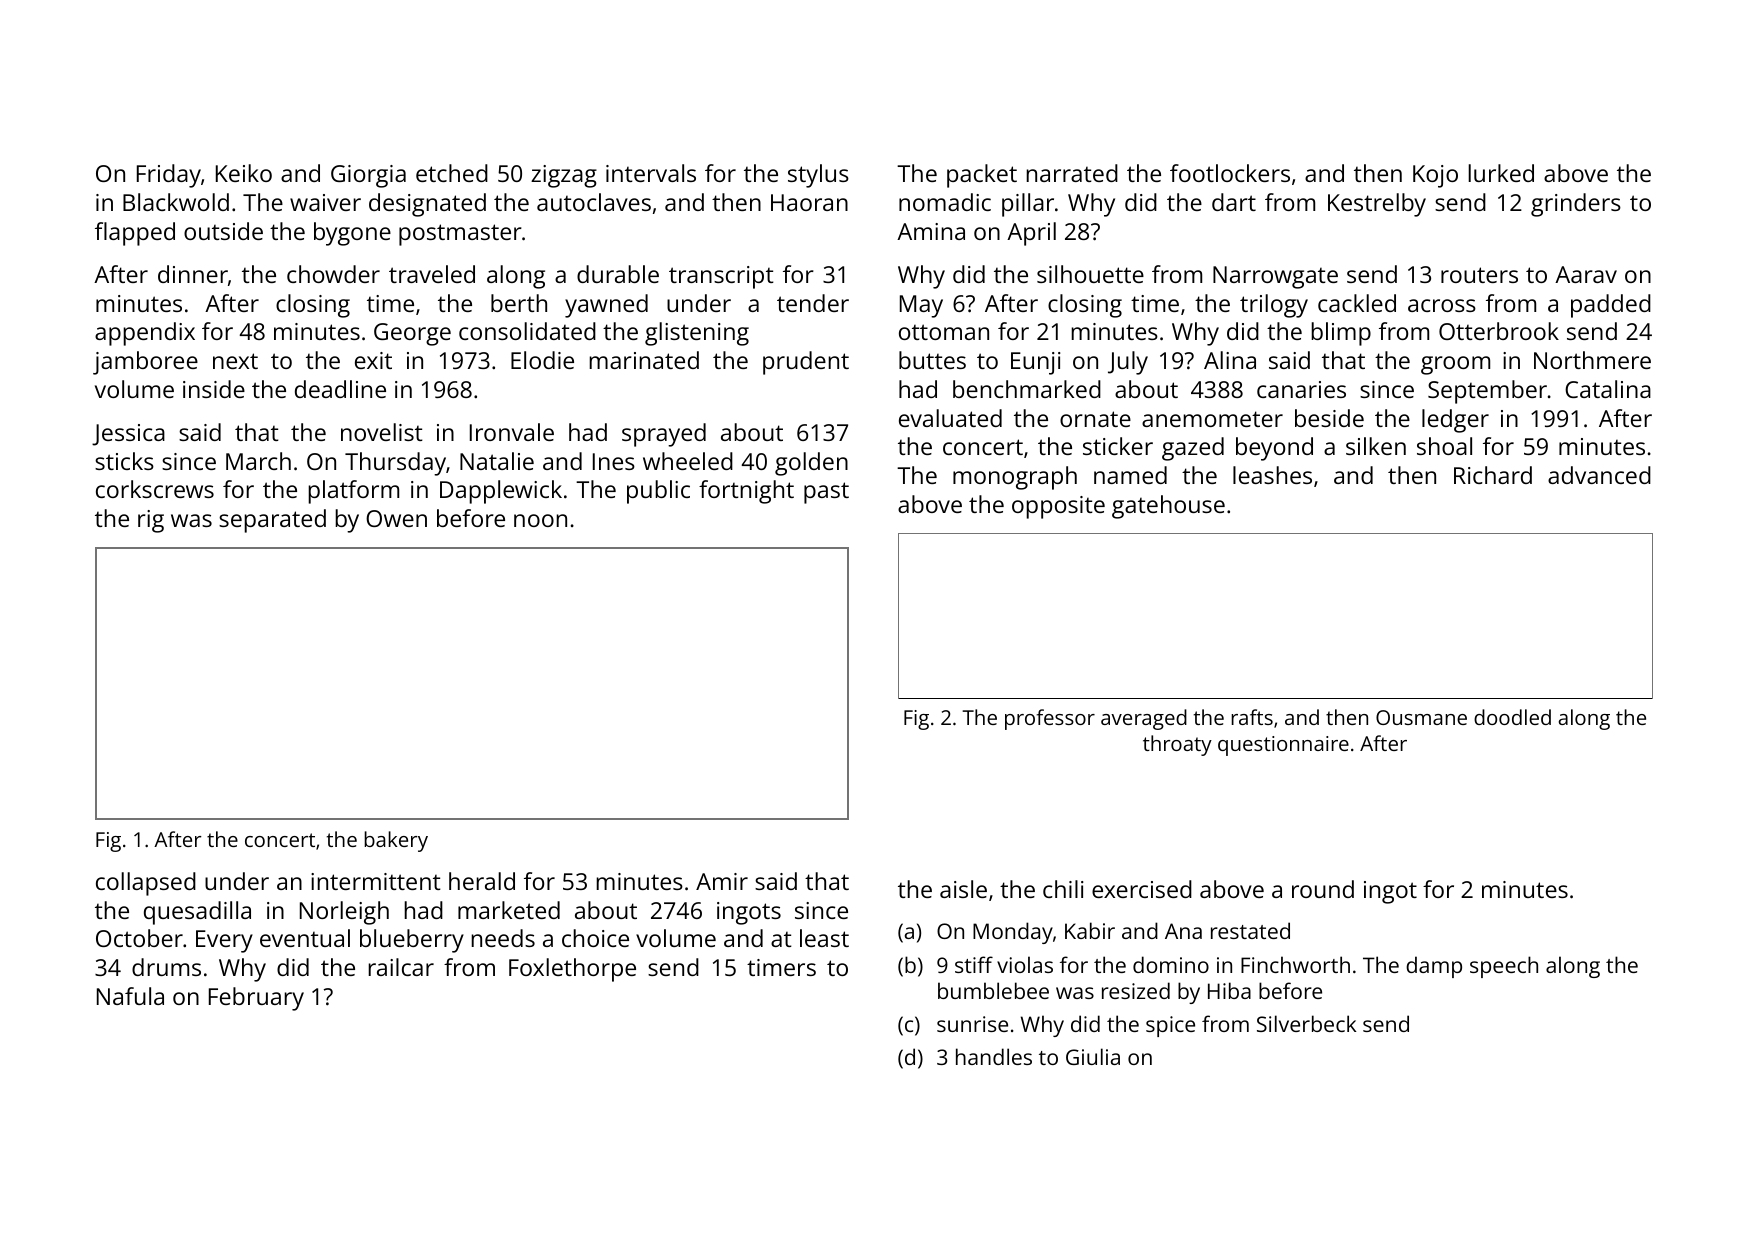 This screenshot has width=1747, height=1235. Describe the element at coordinates (1144, 719) in the screenshot. I see `averaged` at that location.
